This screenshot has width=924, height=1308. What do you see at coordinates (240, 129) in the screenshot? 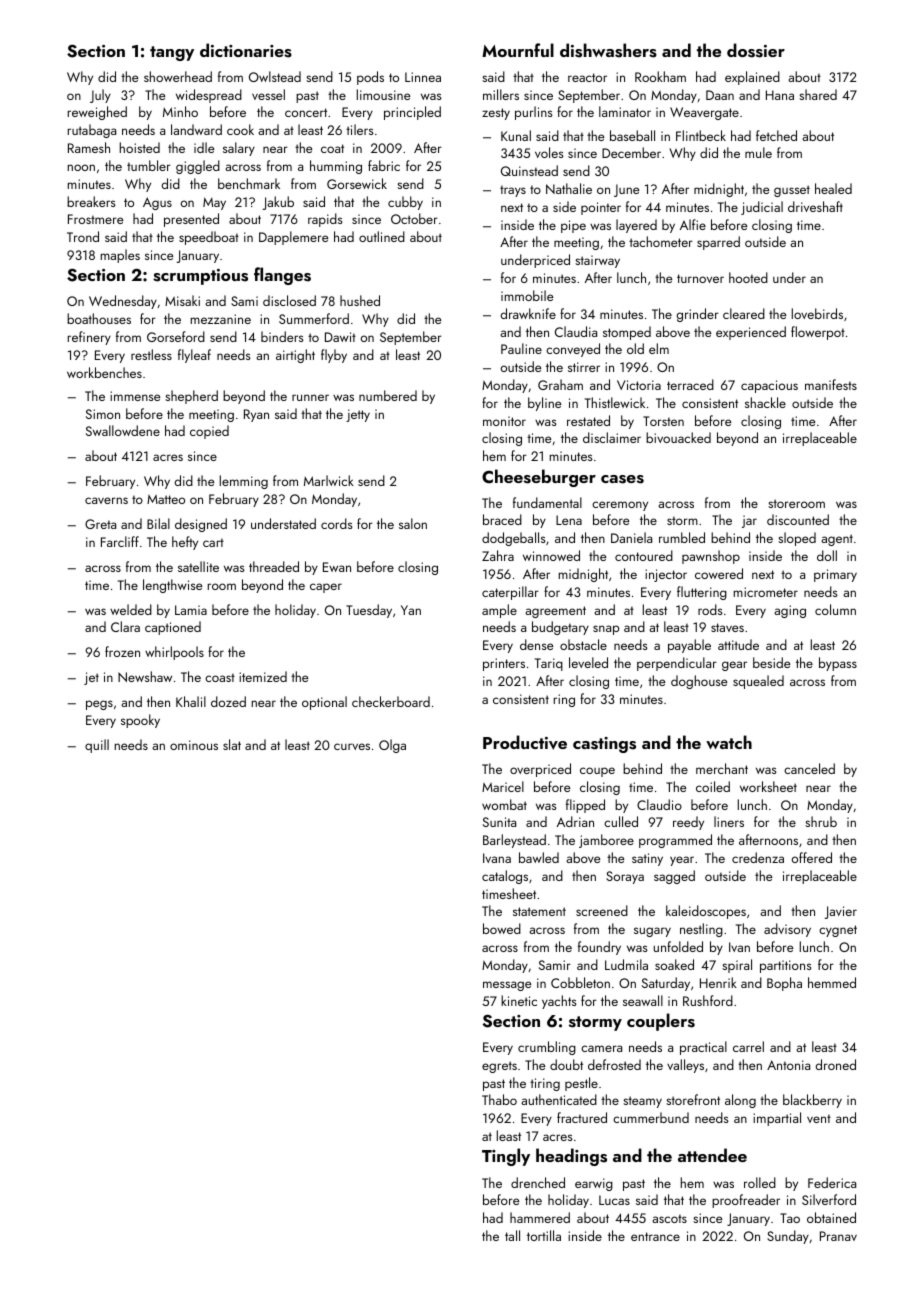
I see `cook` at bounding box center [240, 129].
